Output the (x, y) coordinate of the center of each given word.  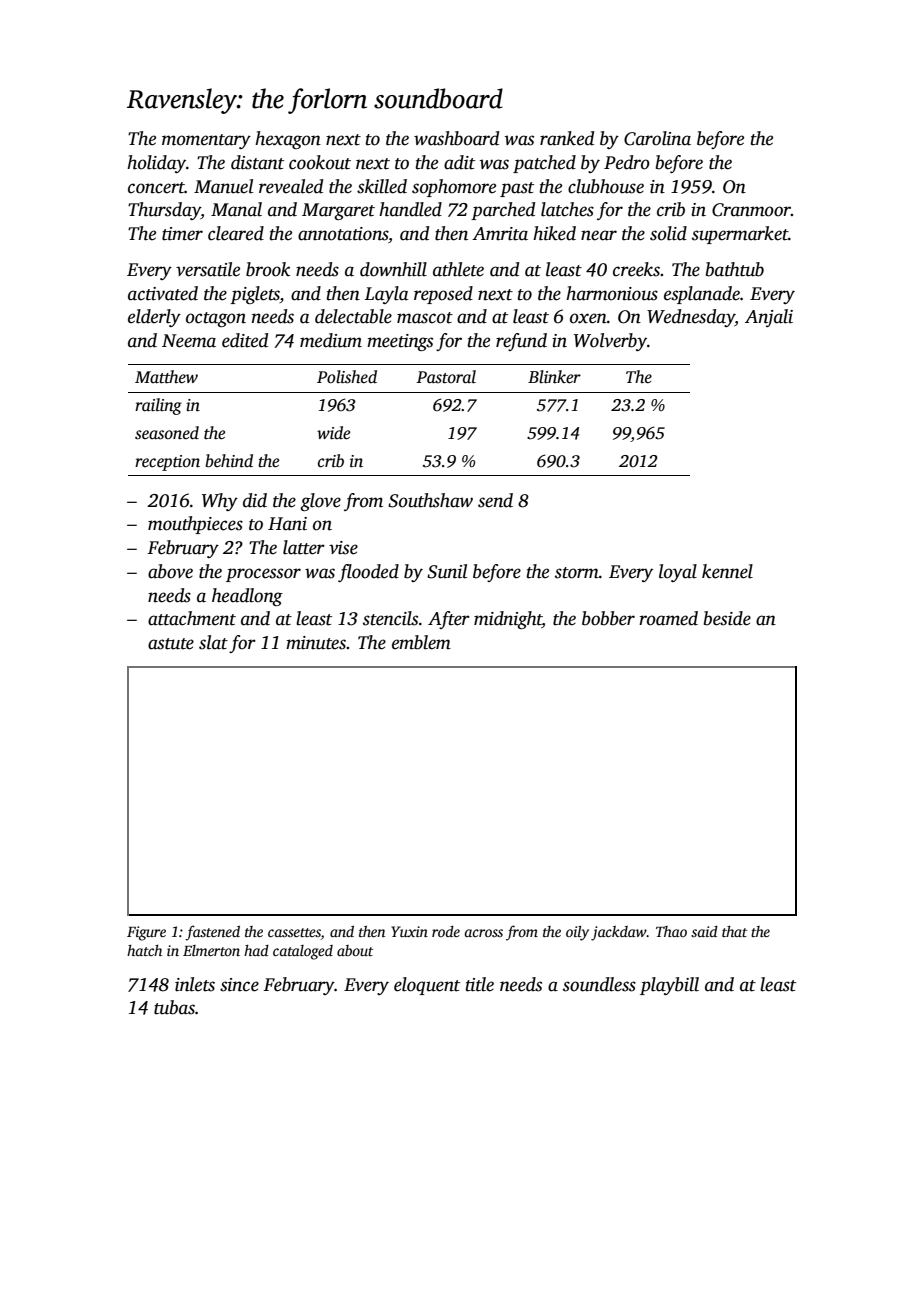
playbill (669, 986)
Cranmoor (751, 210)
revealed (291, 186)
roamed (668, 618)
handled (410, 209)
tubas (174, 1007)
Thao (671, 931)
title (480, 984)
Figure (146, 933)
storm (577, 573)
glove (320, 502)
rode (446, 931)
